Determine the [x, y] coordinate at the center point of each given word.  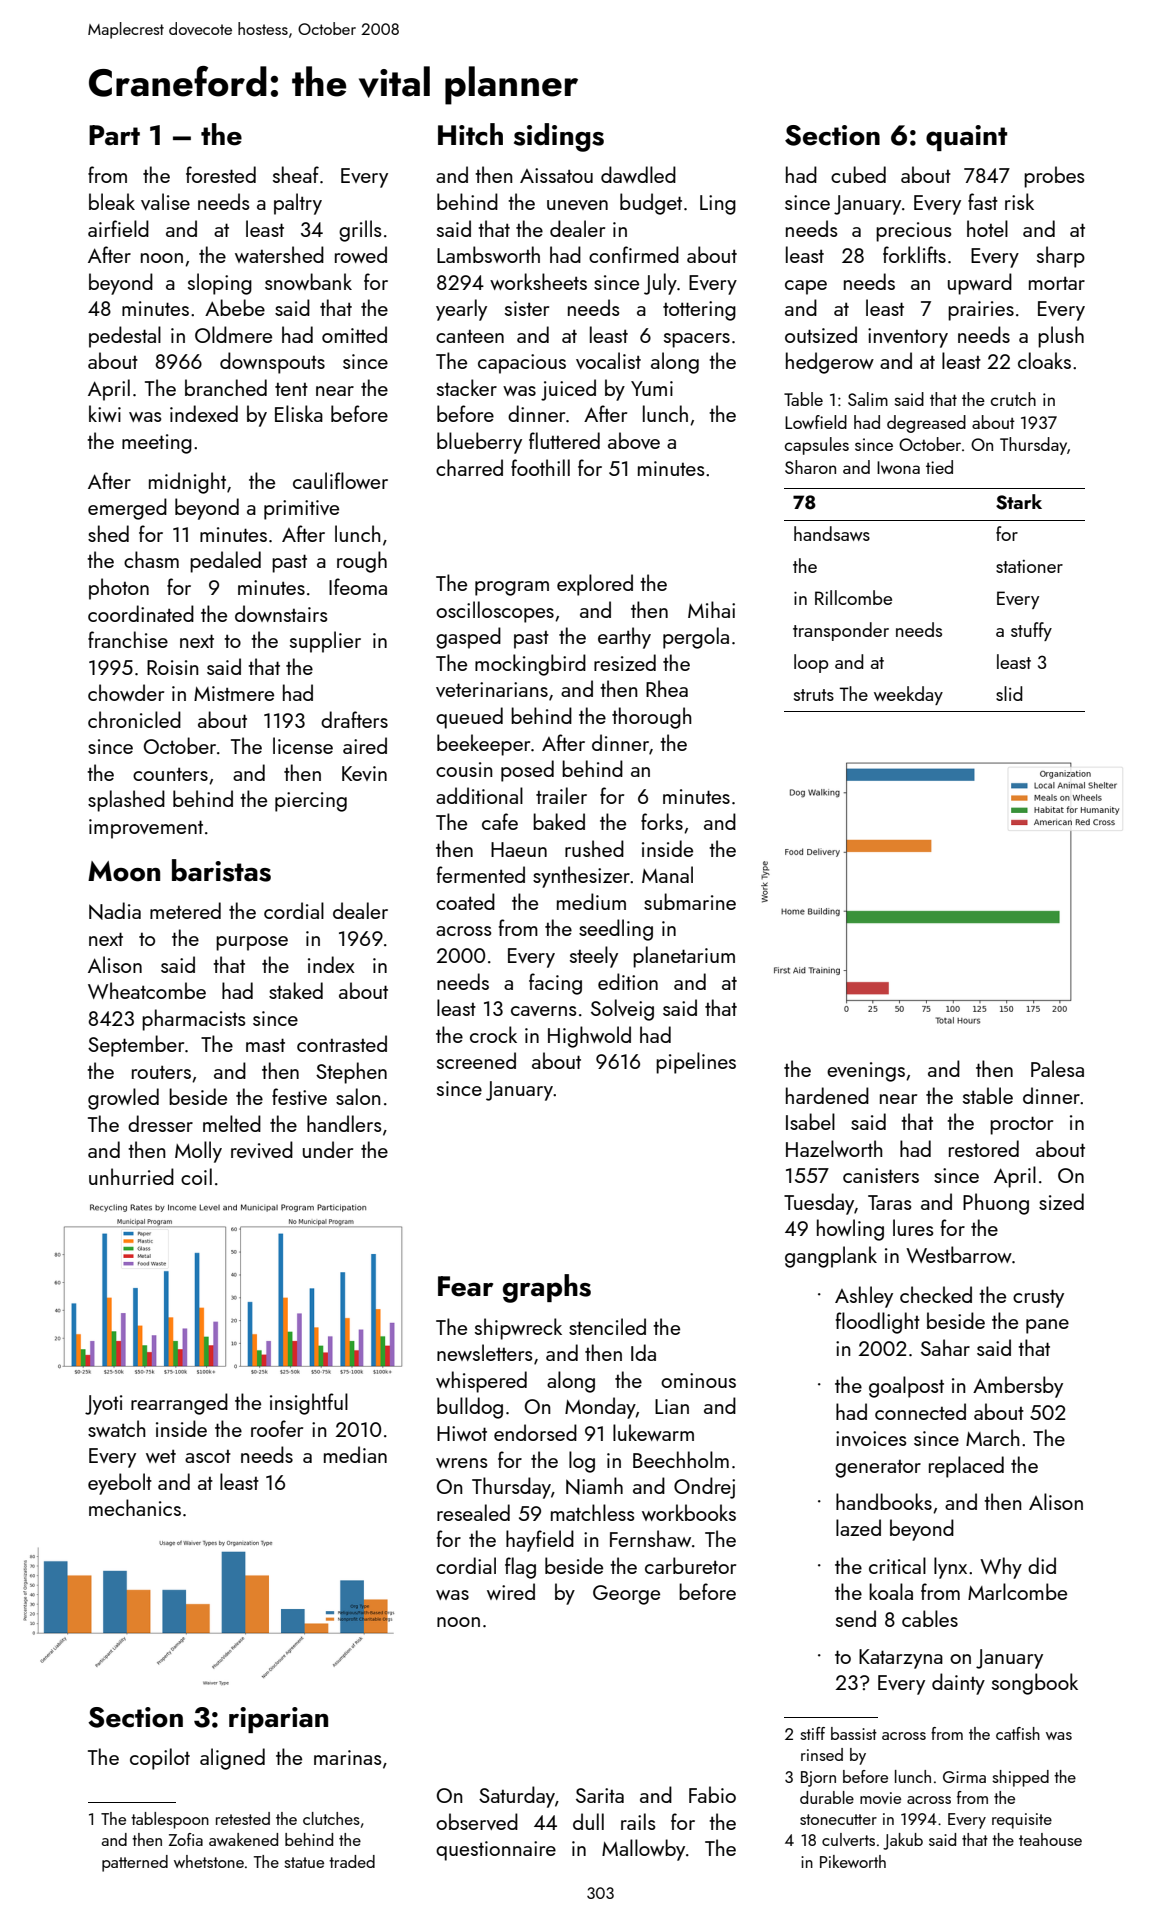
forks [662, 821]
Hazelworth [834, 1148]
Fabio [712, 1794]
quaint [966, 138]
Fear [465, 1286]
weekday [908, 695]
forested [221, 174]
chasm [151, 559]
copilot [160, 1759]
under [328, 1149]
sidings [559, 137]
